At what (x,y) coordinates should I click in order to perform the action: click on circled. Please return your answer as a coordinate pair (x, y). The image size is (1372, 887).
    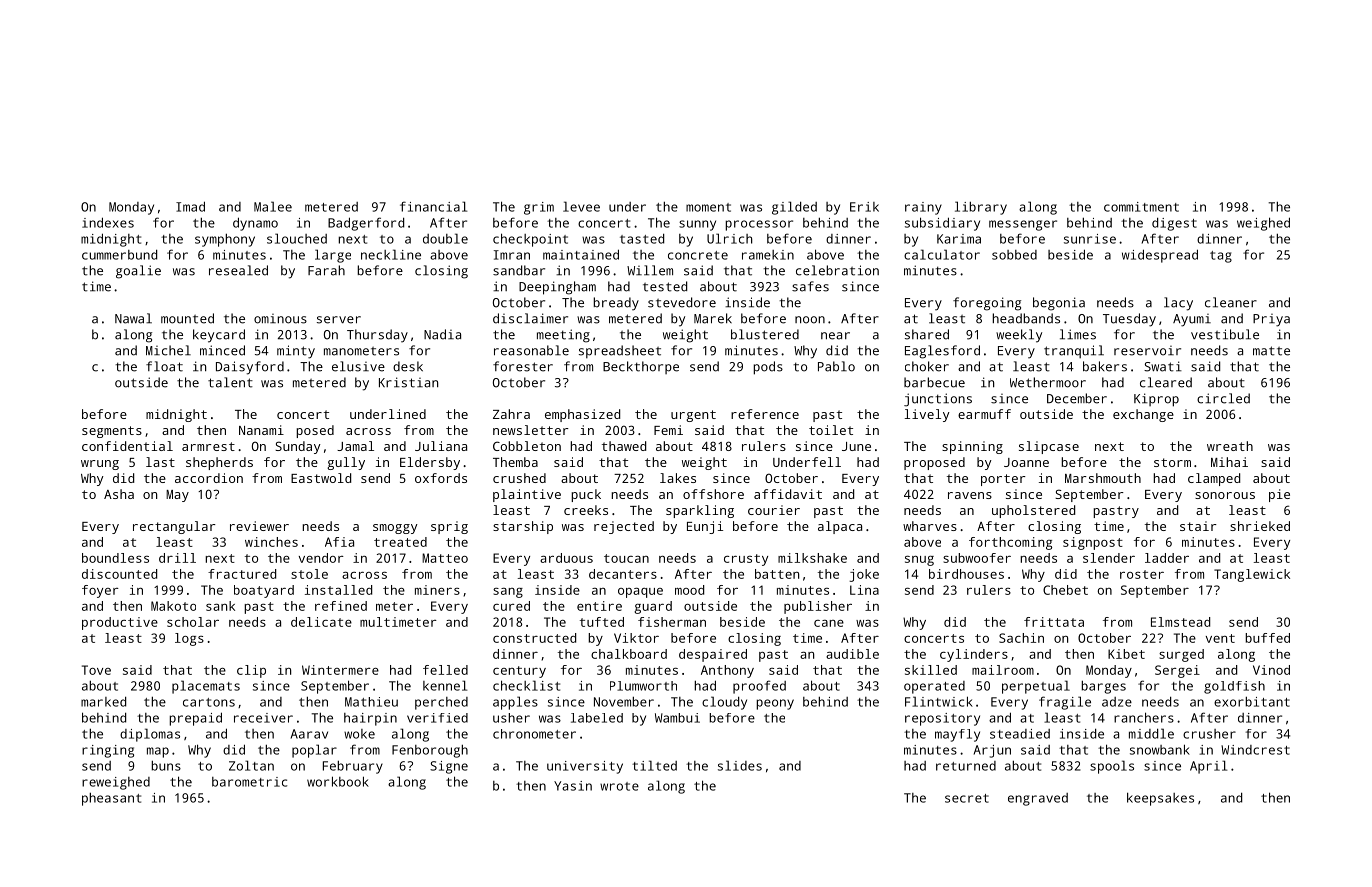
    Looking at the image, I should click on (1223, 398).
